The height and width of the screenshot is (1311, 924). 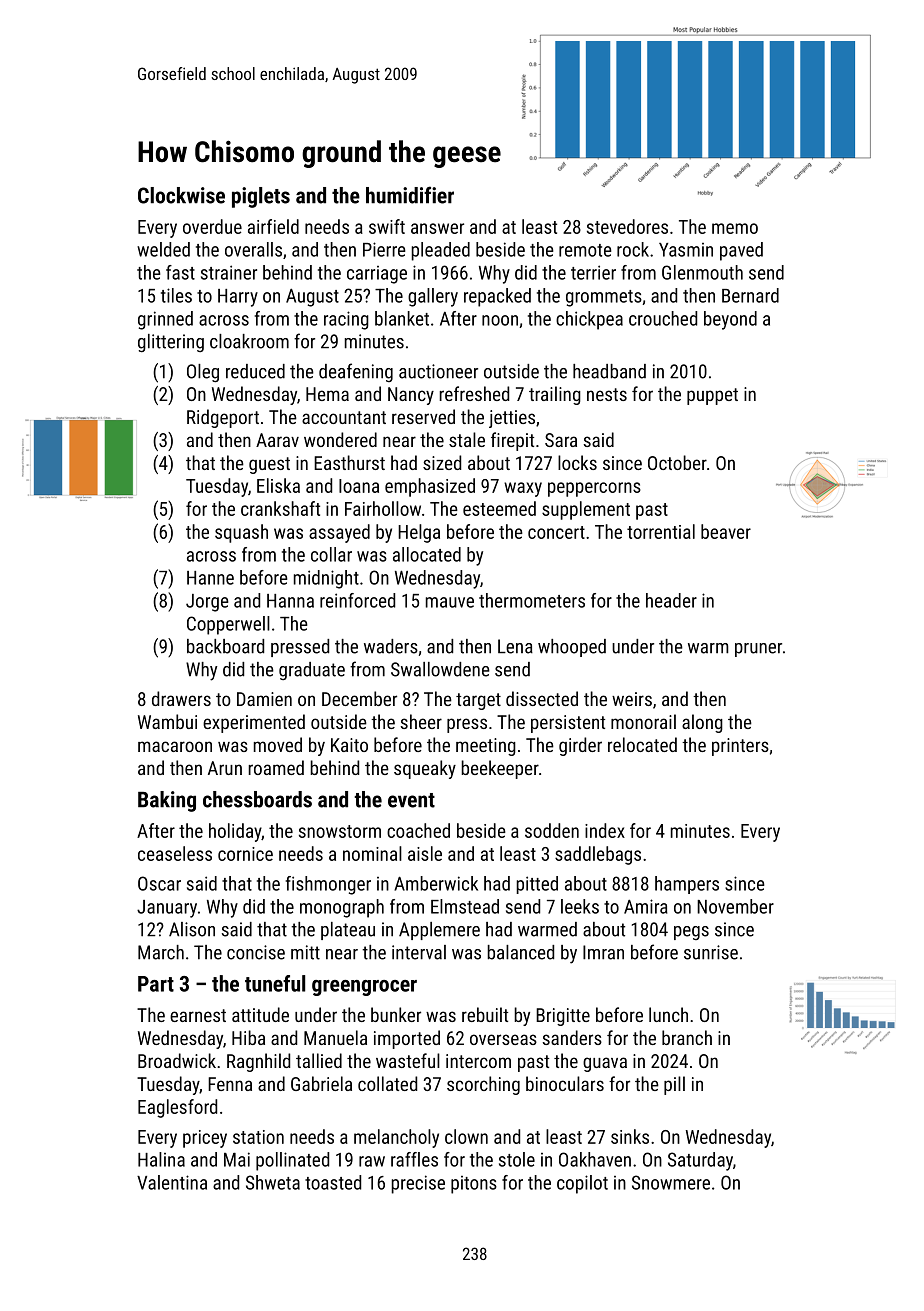 I want to click on hampers, so click(x=687, y=885).
